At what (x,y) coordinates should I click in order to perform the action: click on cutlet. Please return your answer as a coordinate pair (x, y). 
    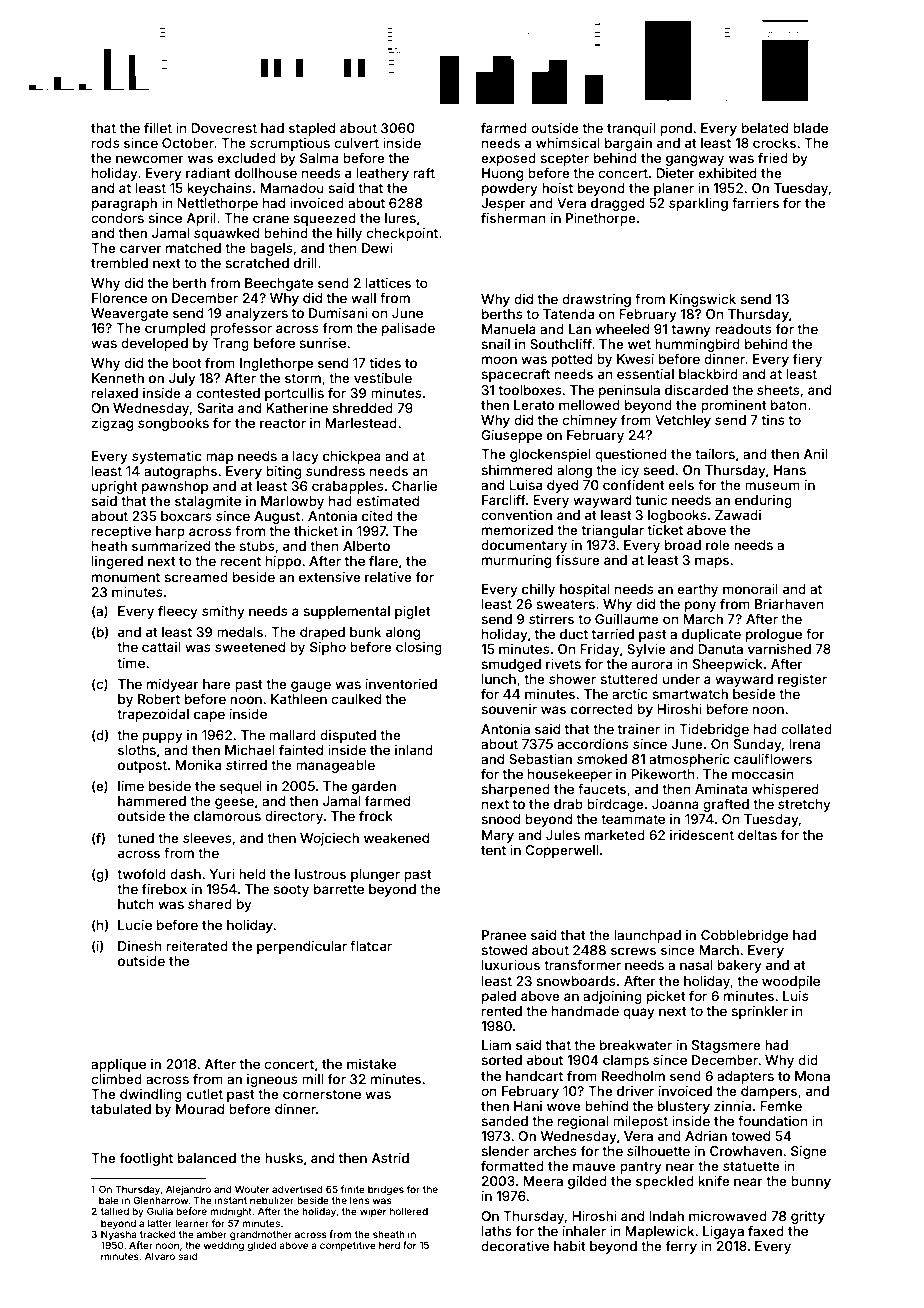
    Looking at the image, I should click on (205, 1094).
